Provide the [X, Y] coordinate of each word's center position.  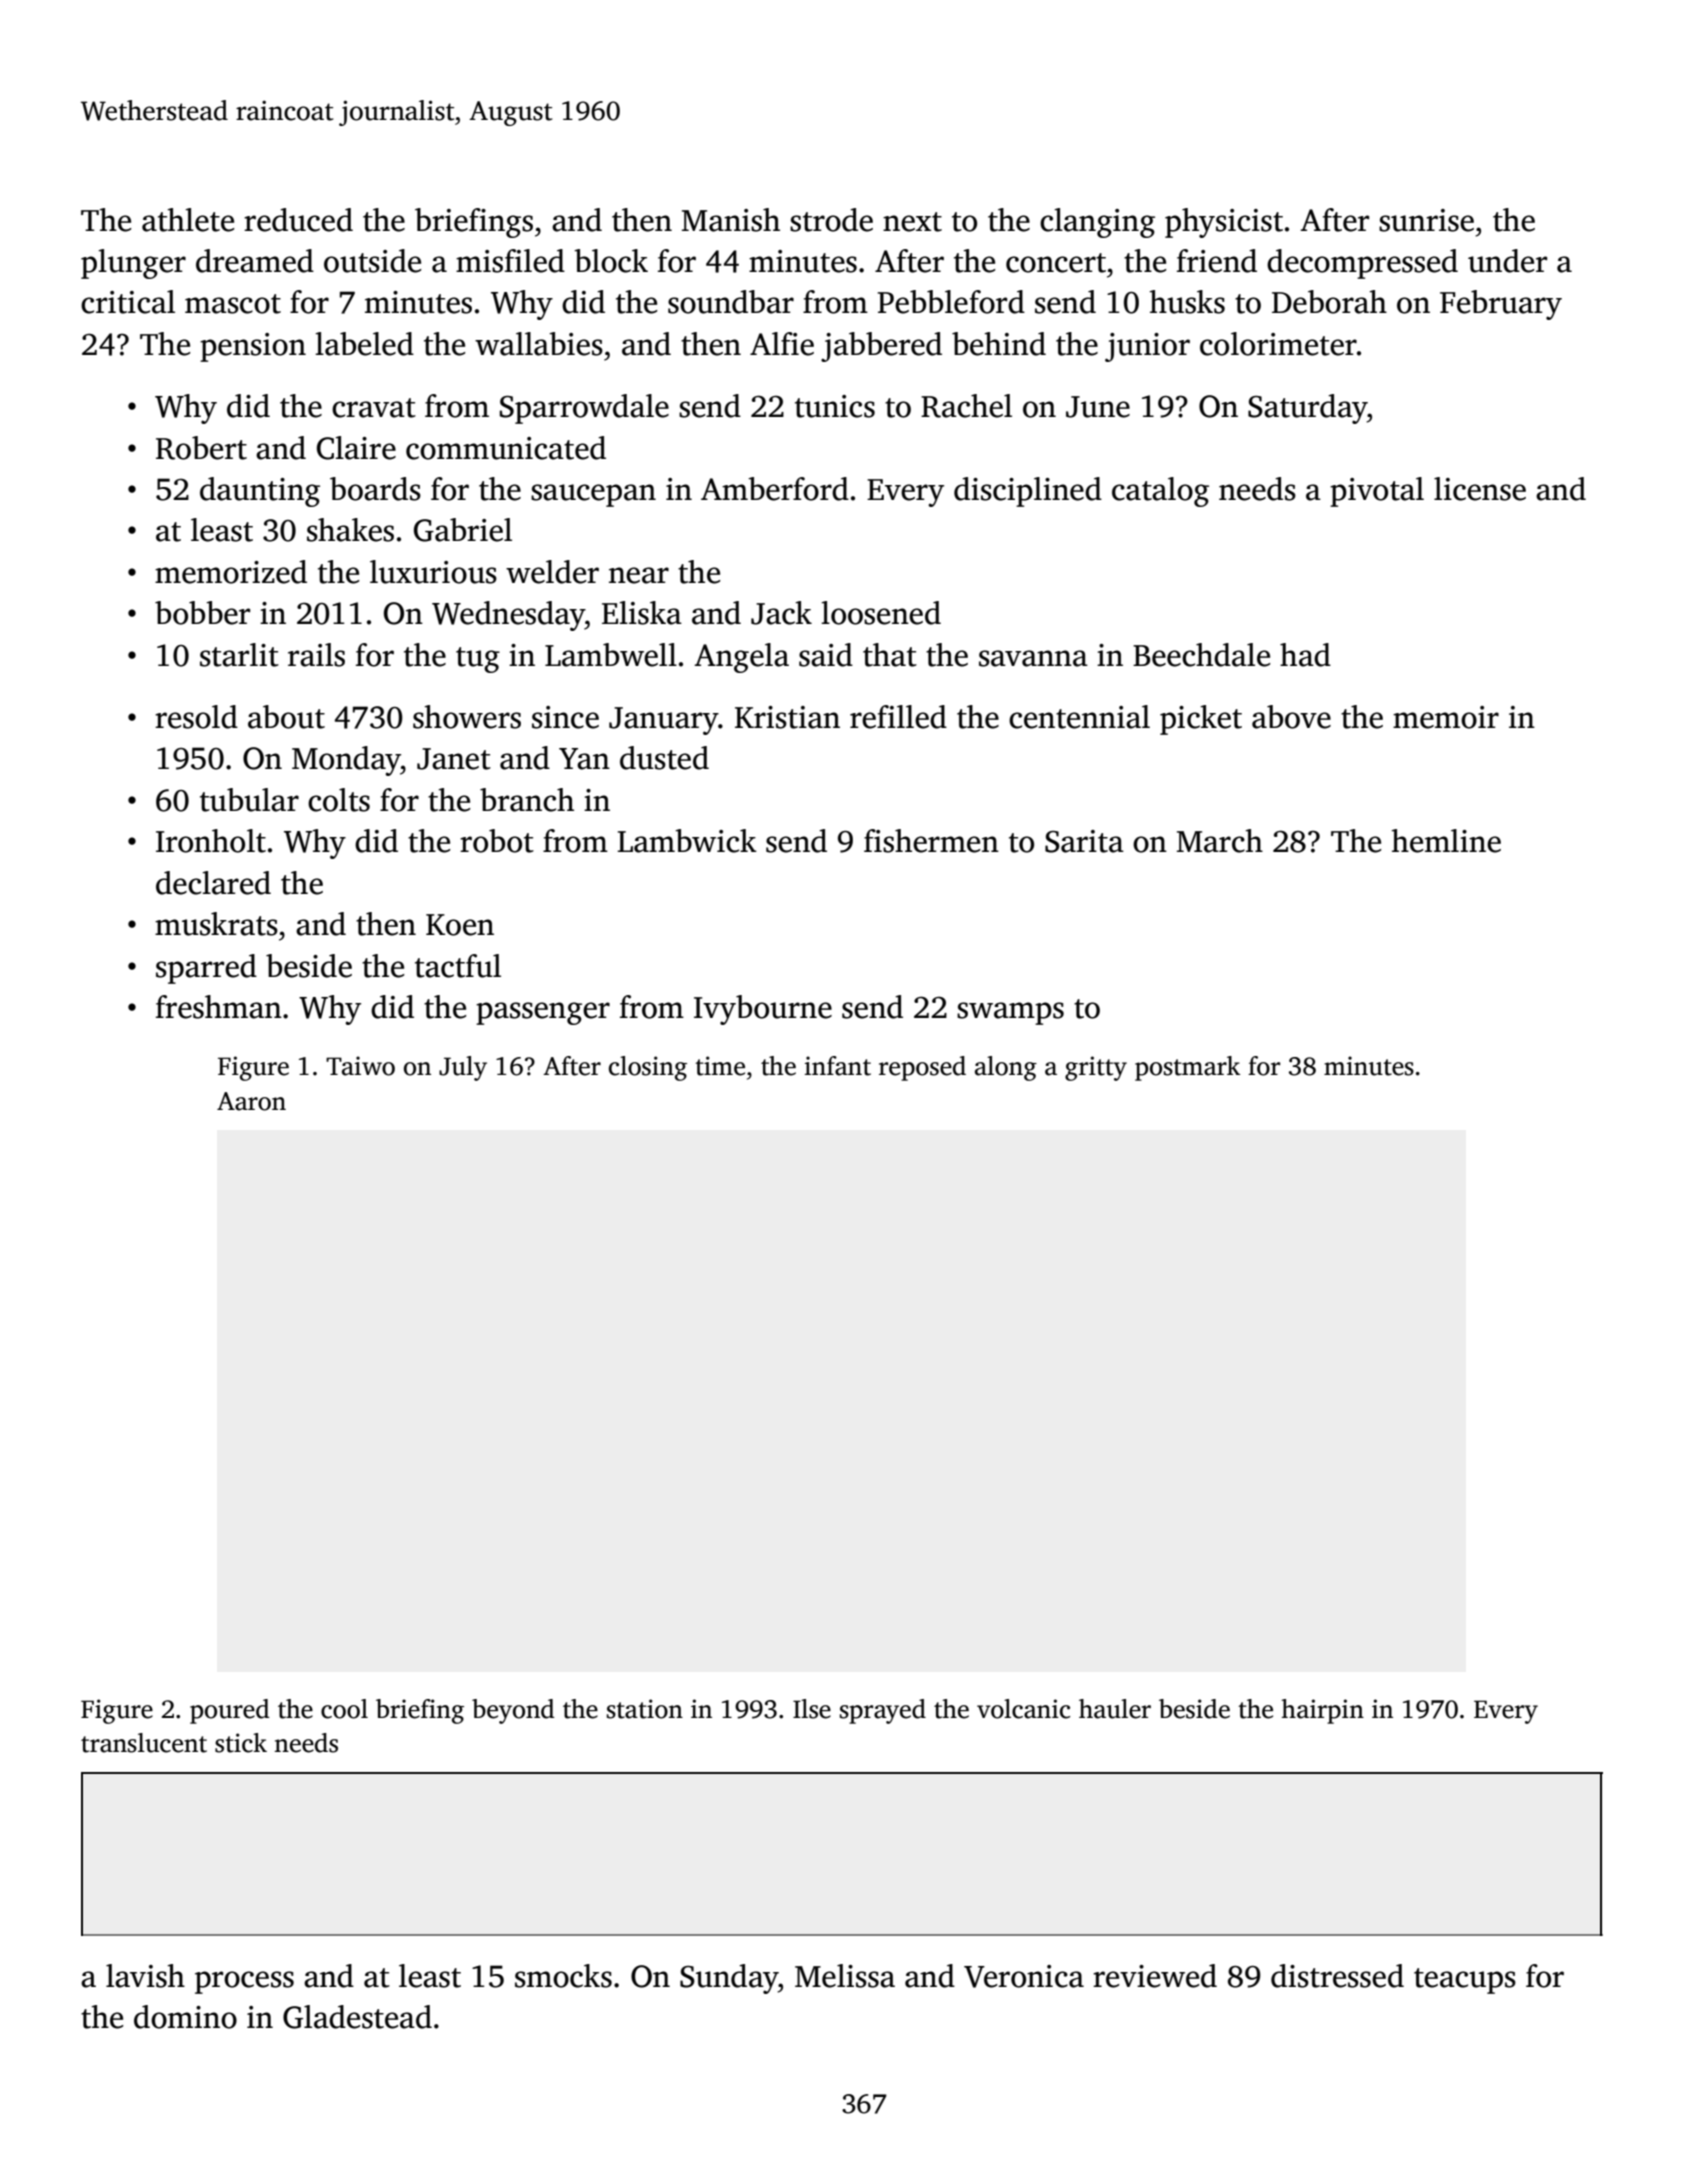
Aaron [251, 1101]
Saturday [1307, 409]
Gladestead [357, 2017]
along [1006, 1068]
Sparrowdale [584, 409]
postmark [1187, 1068]
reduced [298, 220]
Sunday [729, 1979]
